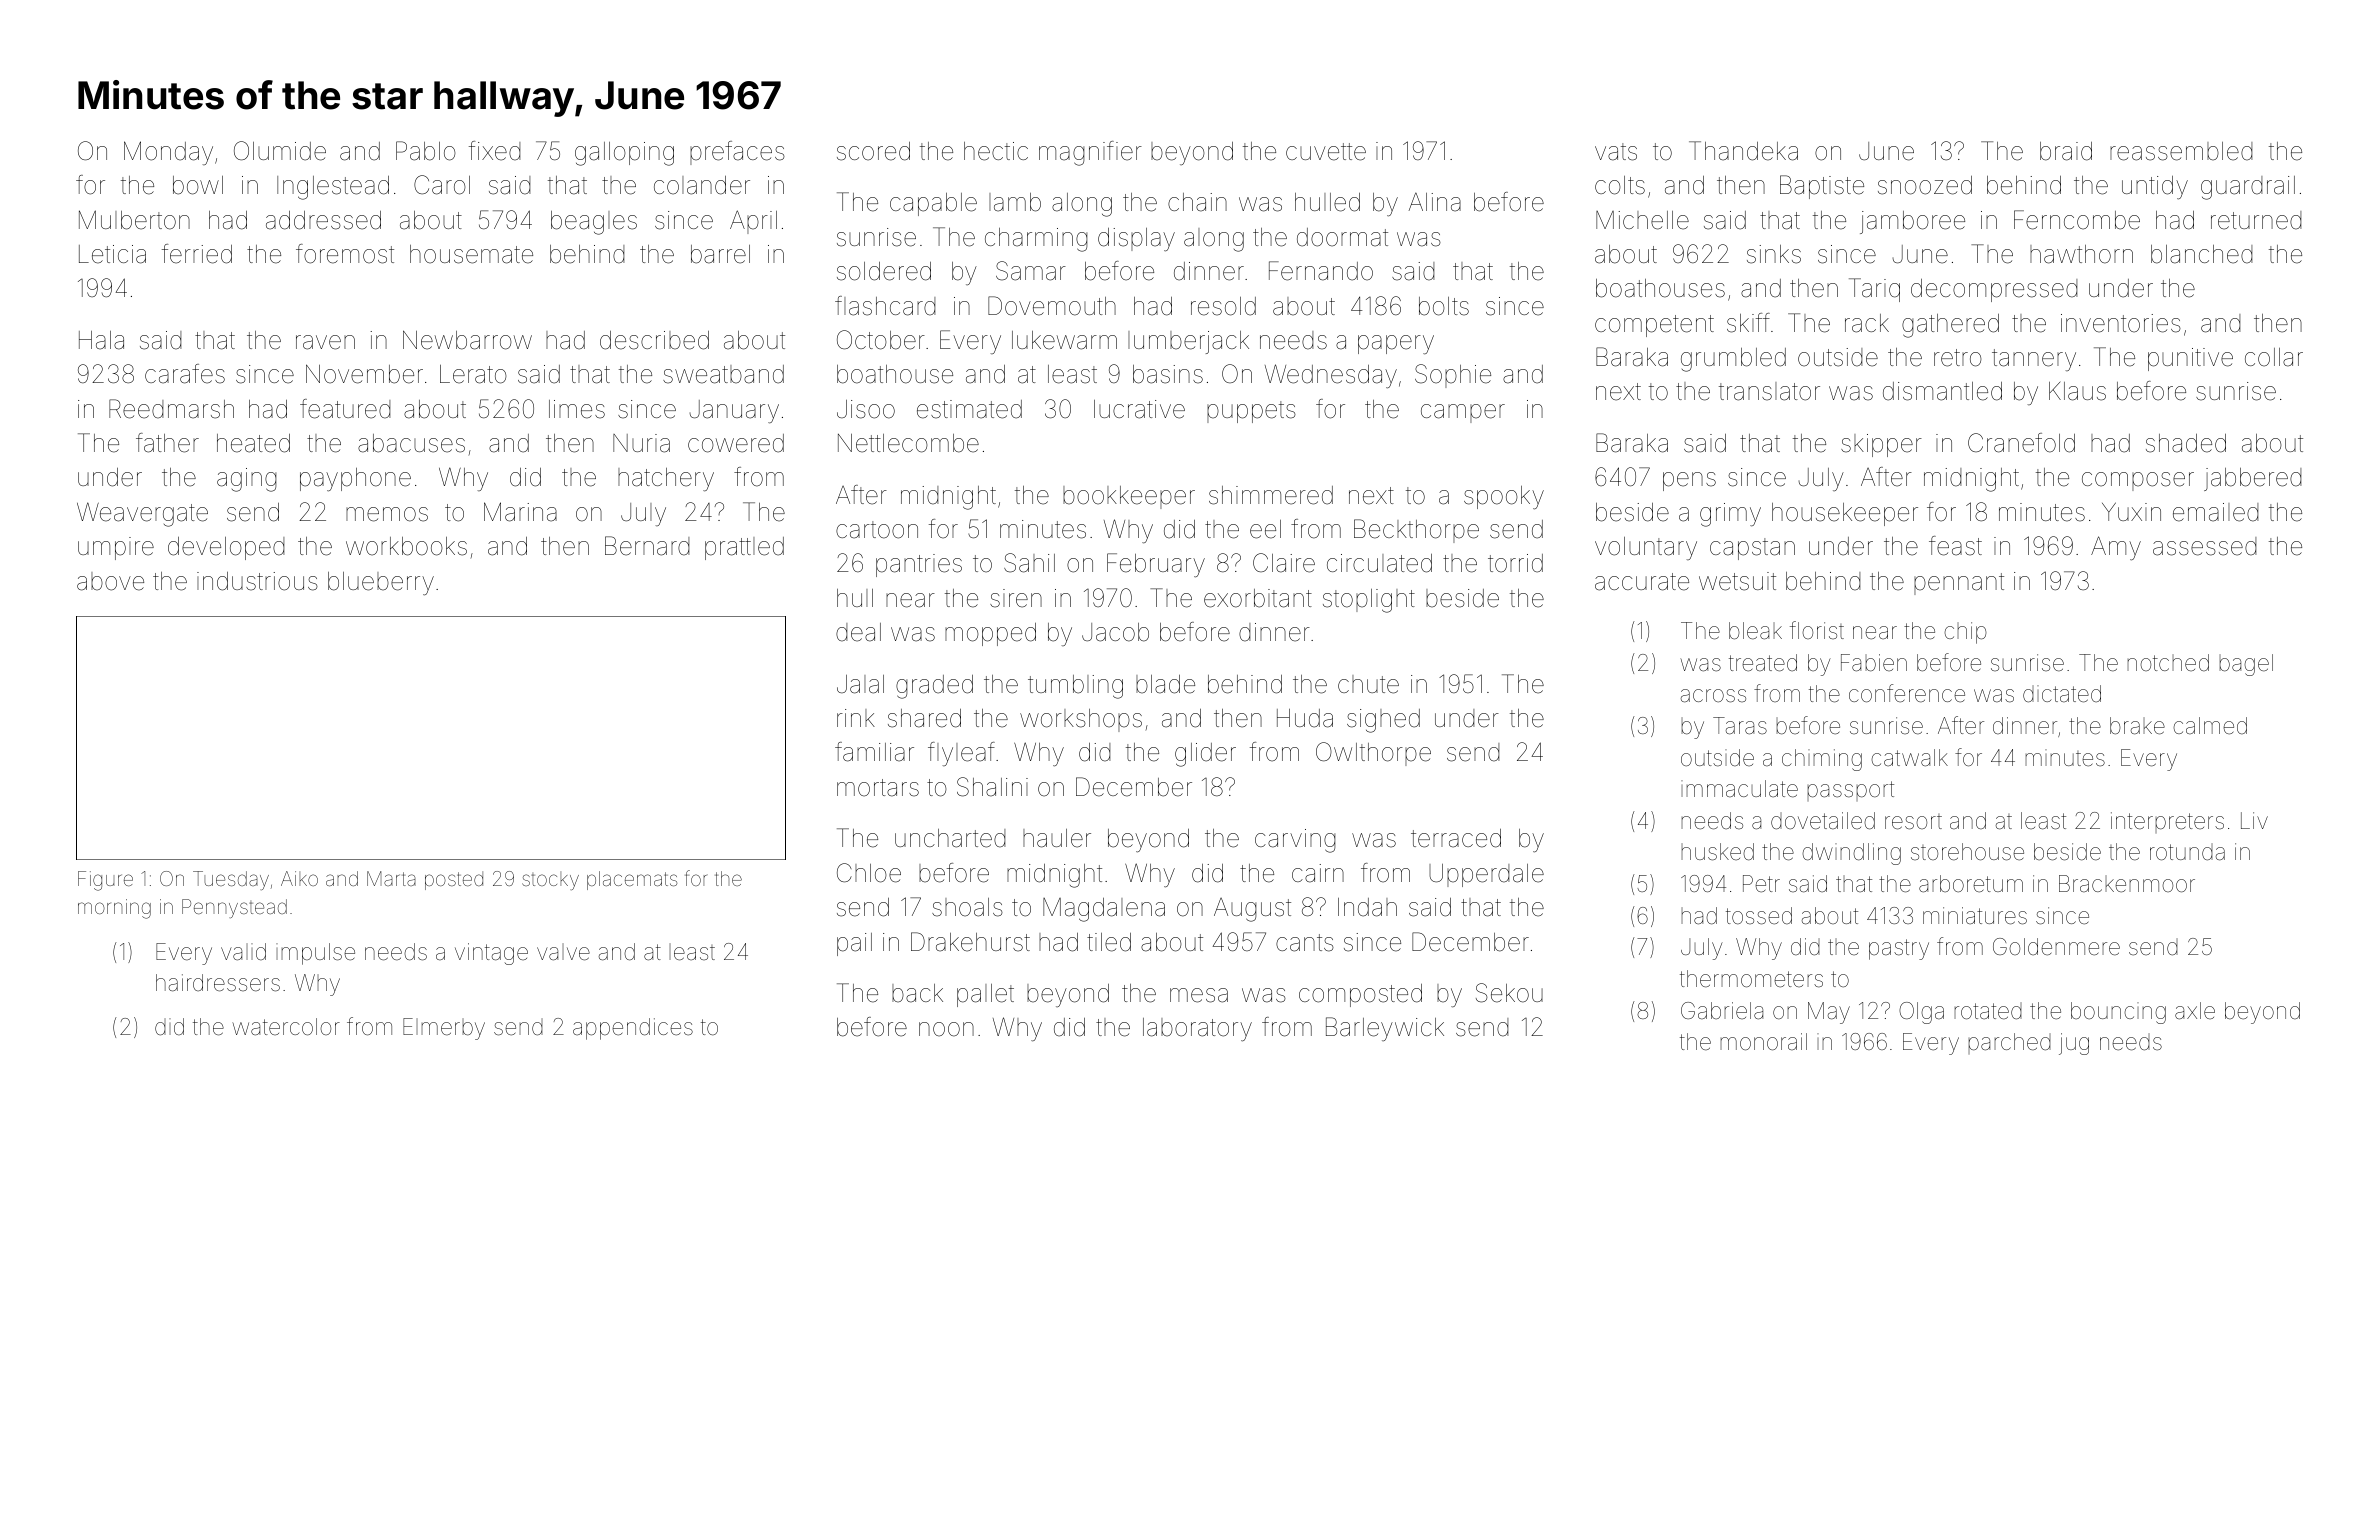 The width and height of the image is (2380, 1540). What do you see at coordinates (563, 952) in the image?
I see `valve` at bounding box center [563, 952].
